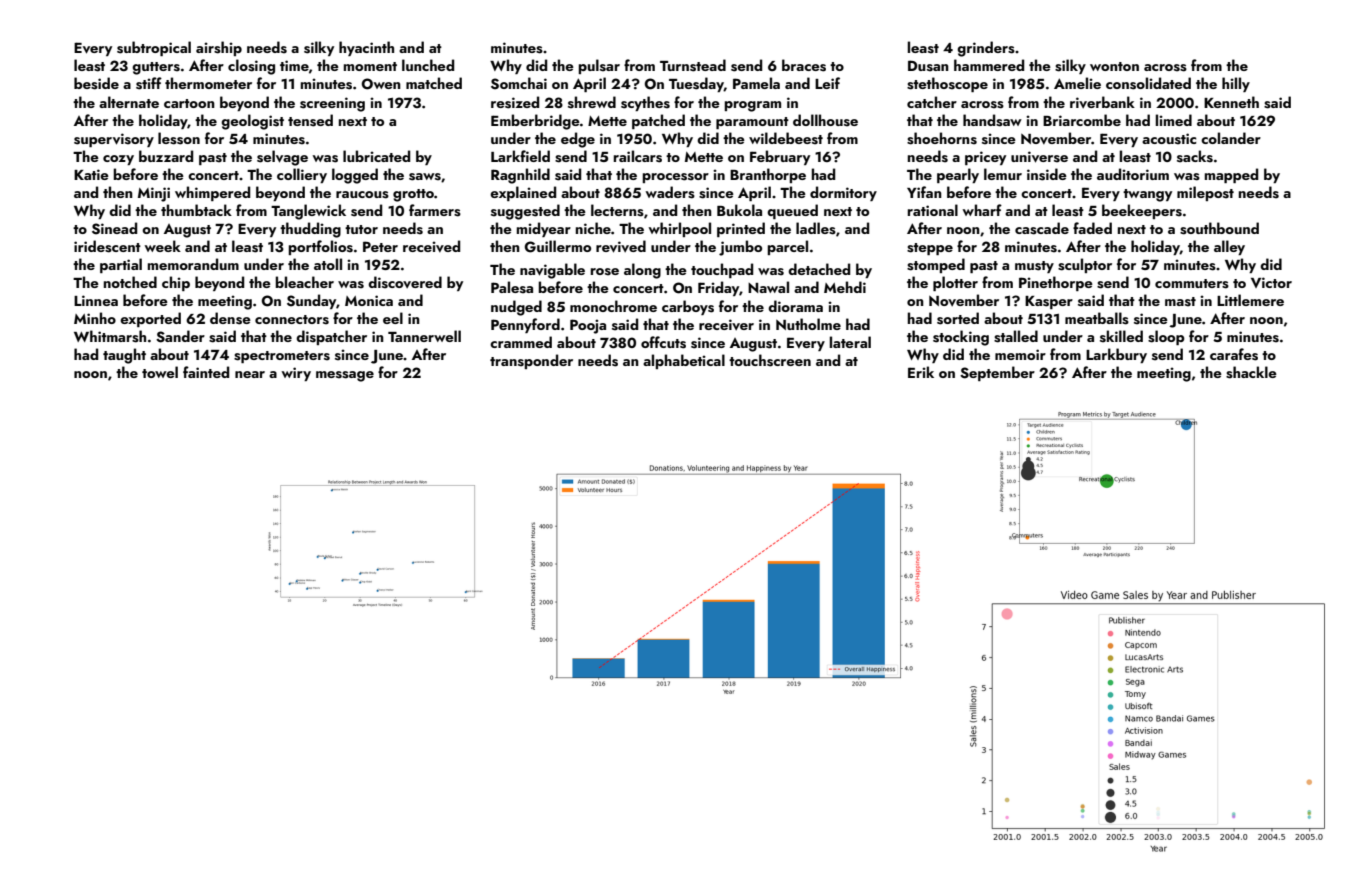 This screenshot has width=1372, height=887. Describe the element at coordinates (989, 65) in the screenshot. I see `hammered` at that location.
